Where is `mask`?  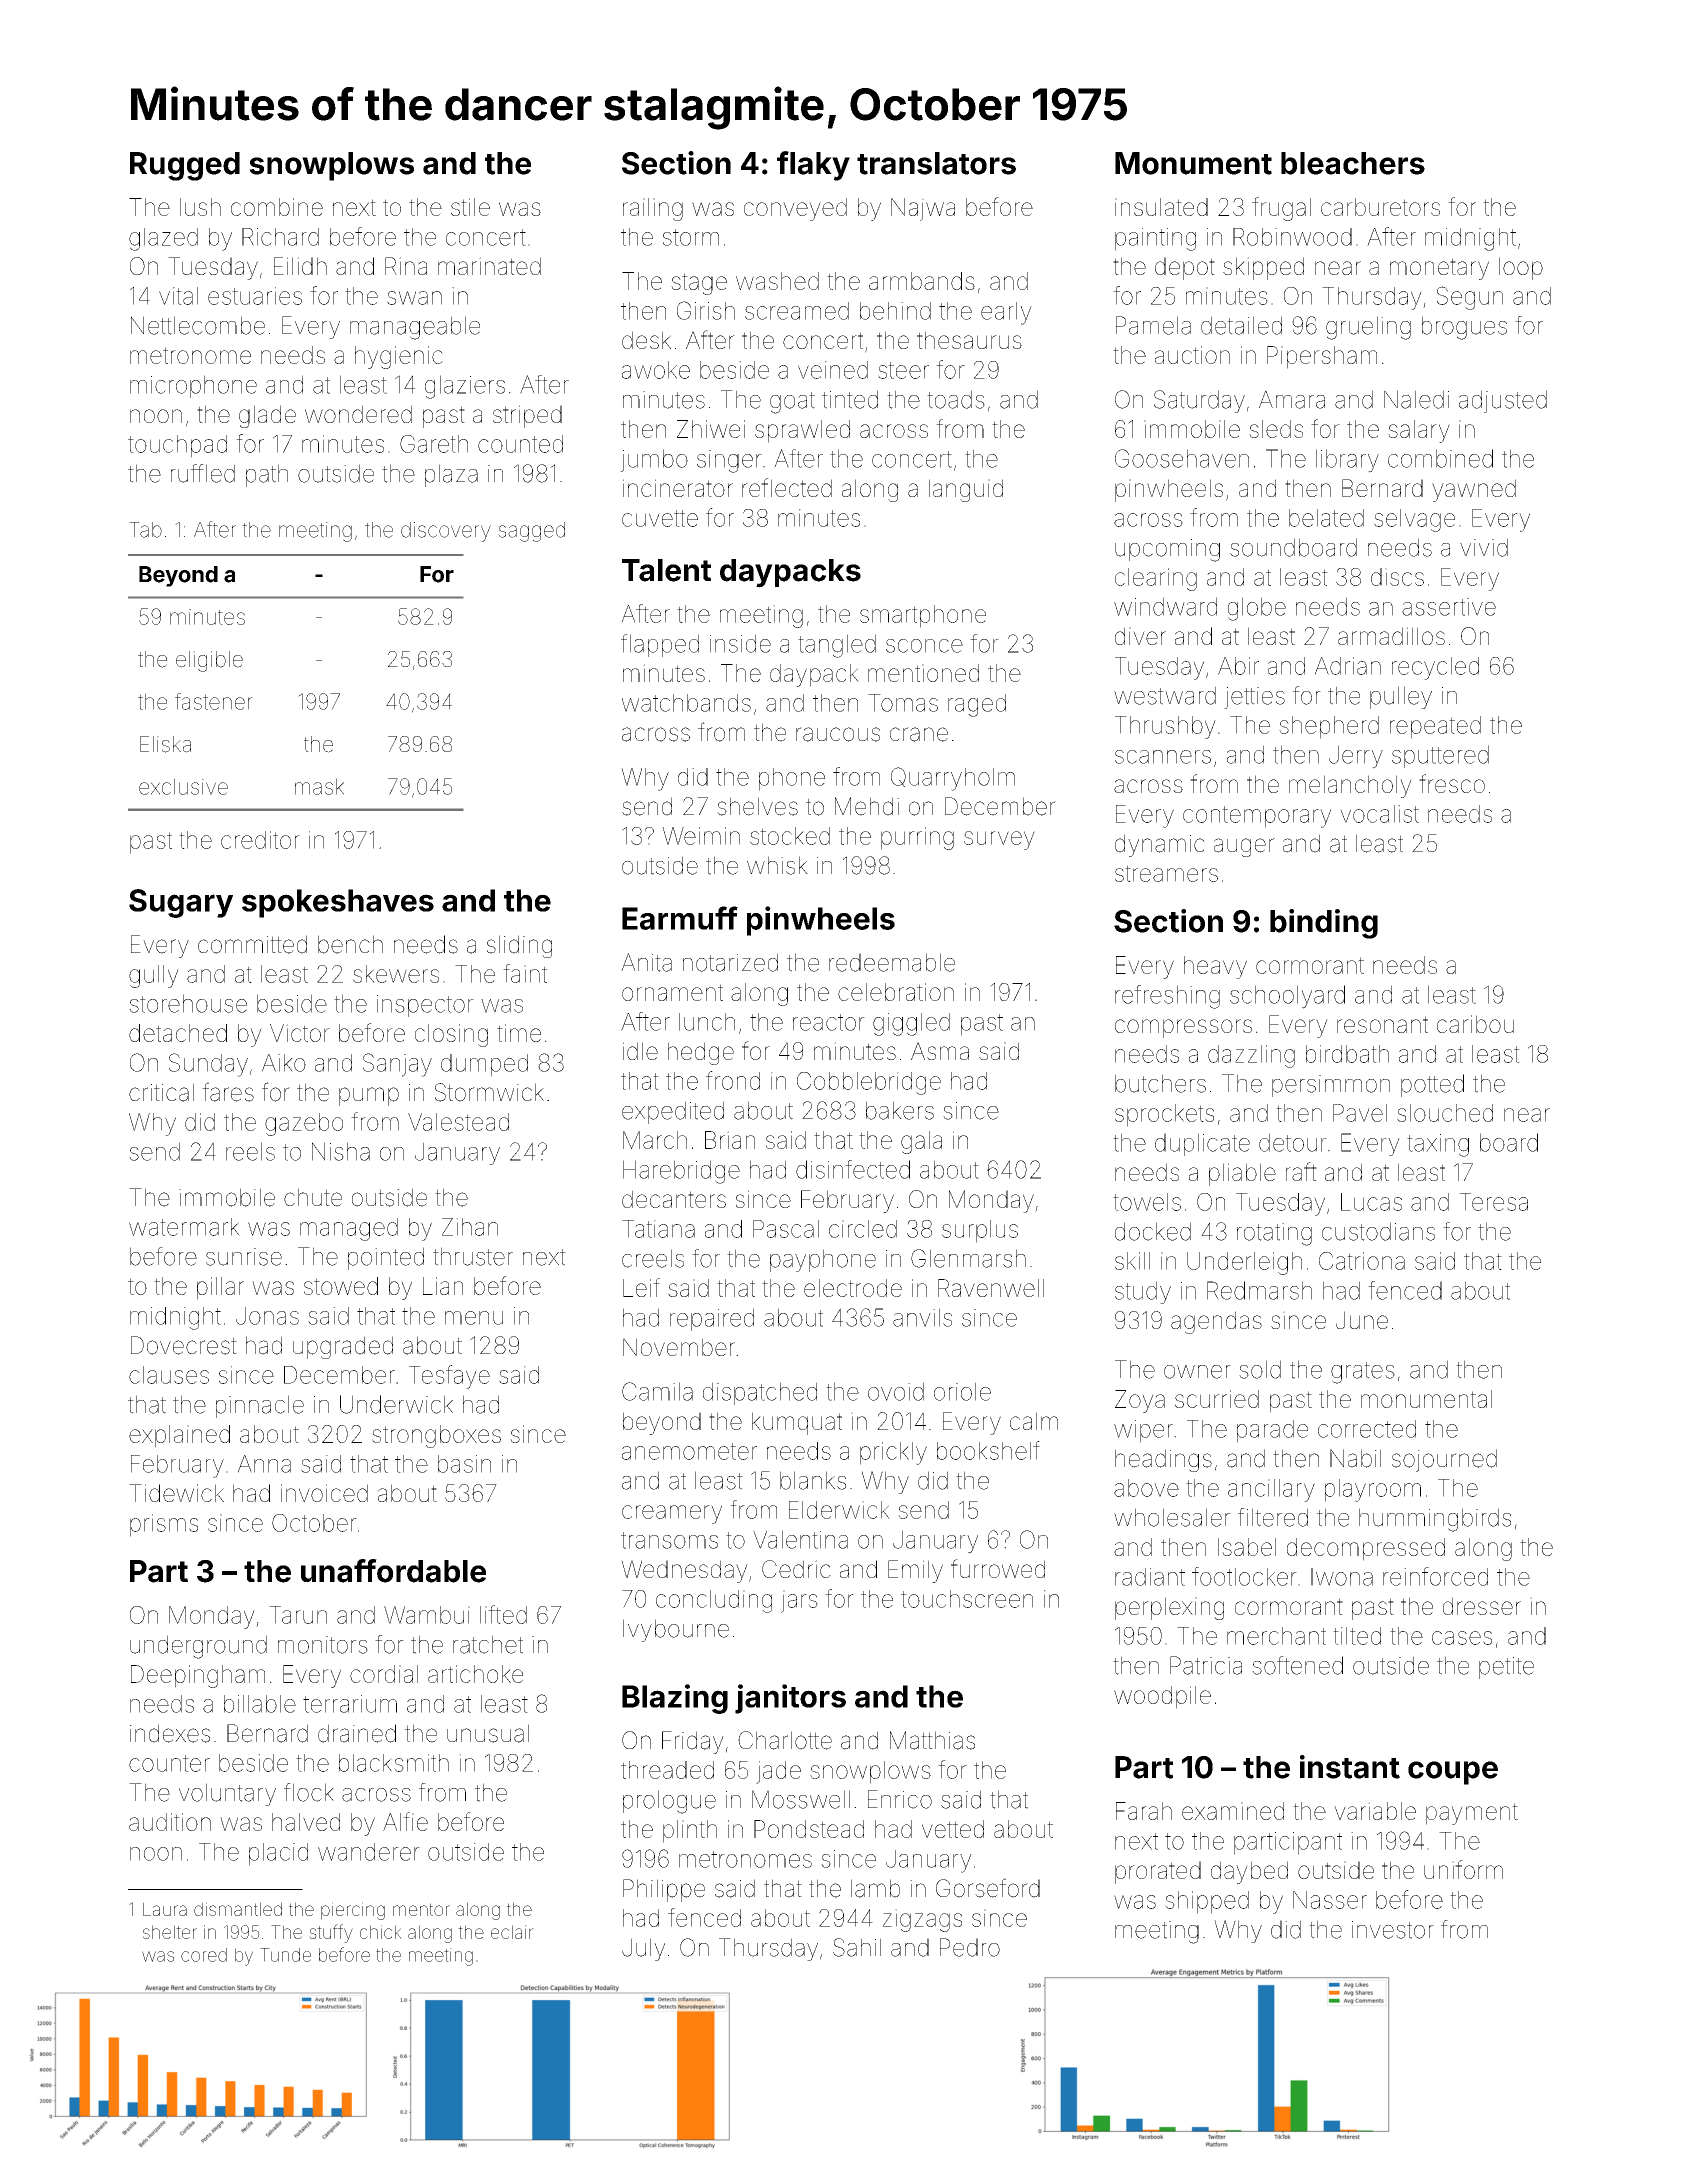
mask is located at coordinates (319, 786).
